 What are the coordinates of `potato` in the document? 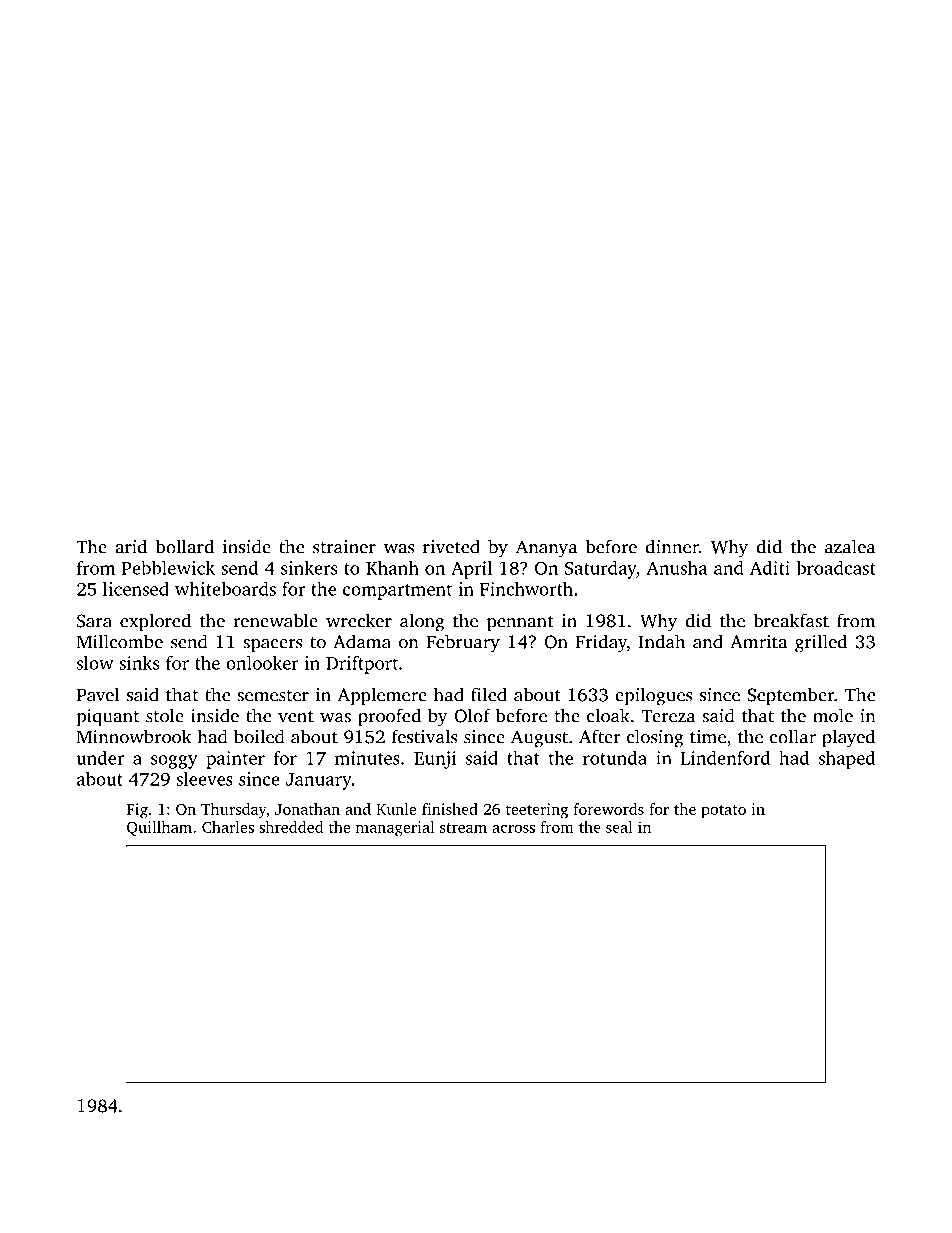 It's located at (723, 812).
